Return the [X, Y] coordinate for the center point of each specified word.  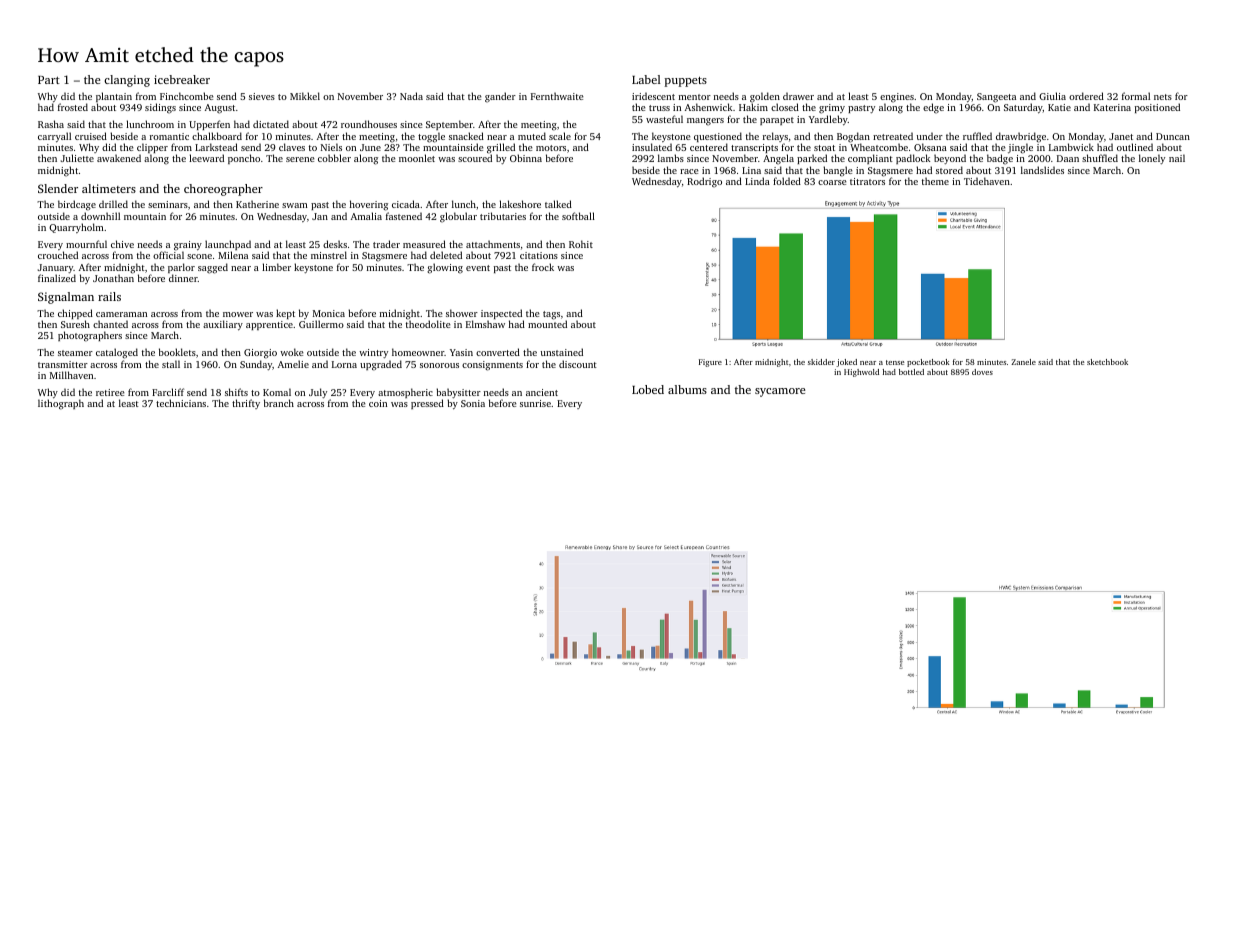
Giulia [1052, 96]
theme [935, 181]
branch [279, 403]
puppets [686, 82]
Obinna [526, 158]
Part [49, 80]
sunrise [535, 403]
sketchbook [1107, 362]
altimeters [109, 188]
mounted [547, 324]
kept [285, 314]
